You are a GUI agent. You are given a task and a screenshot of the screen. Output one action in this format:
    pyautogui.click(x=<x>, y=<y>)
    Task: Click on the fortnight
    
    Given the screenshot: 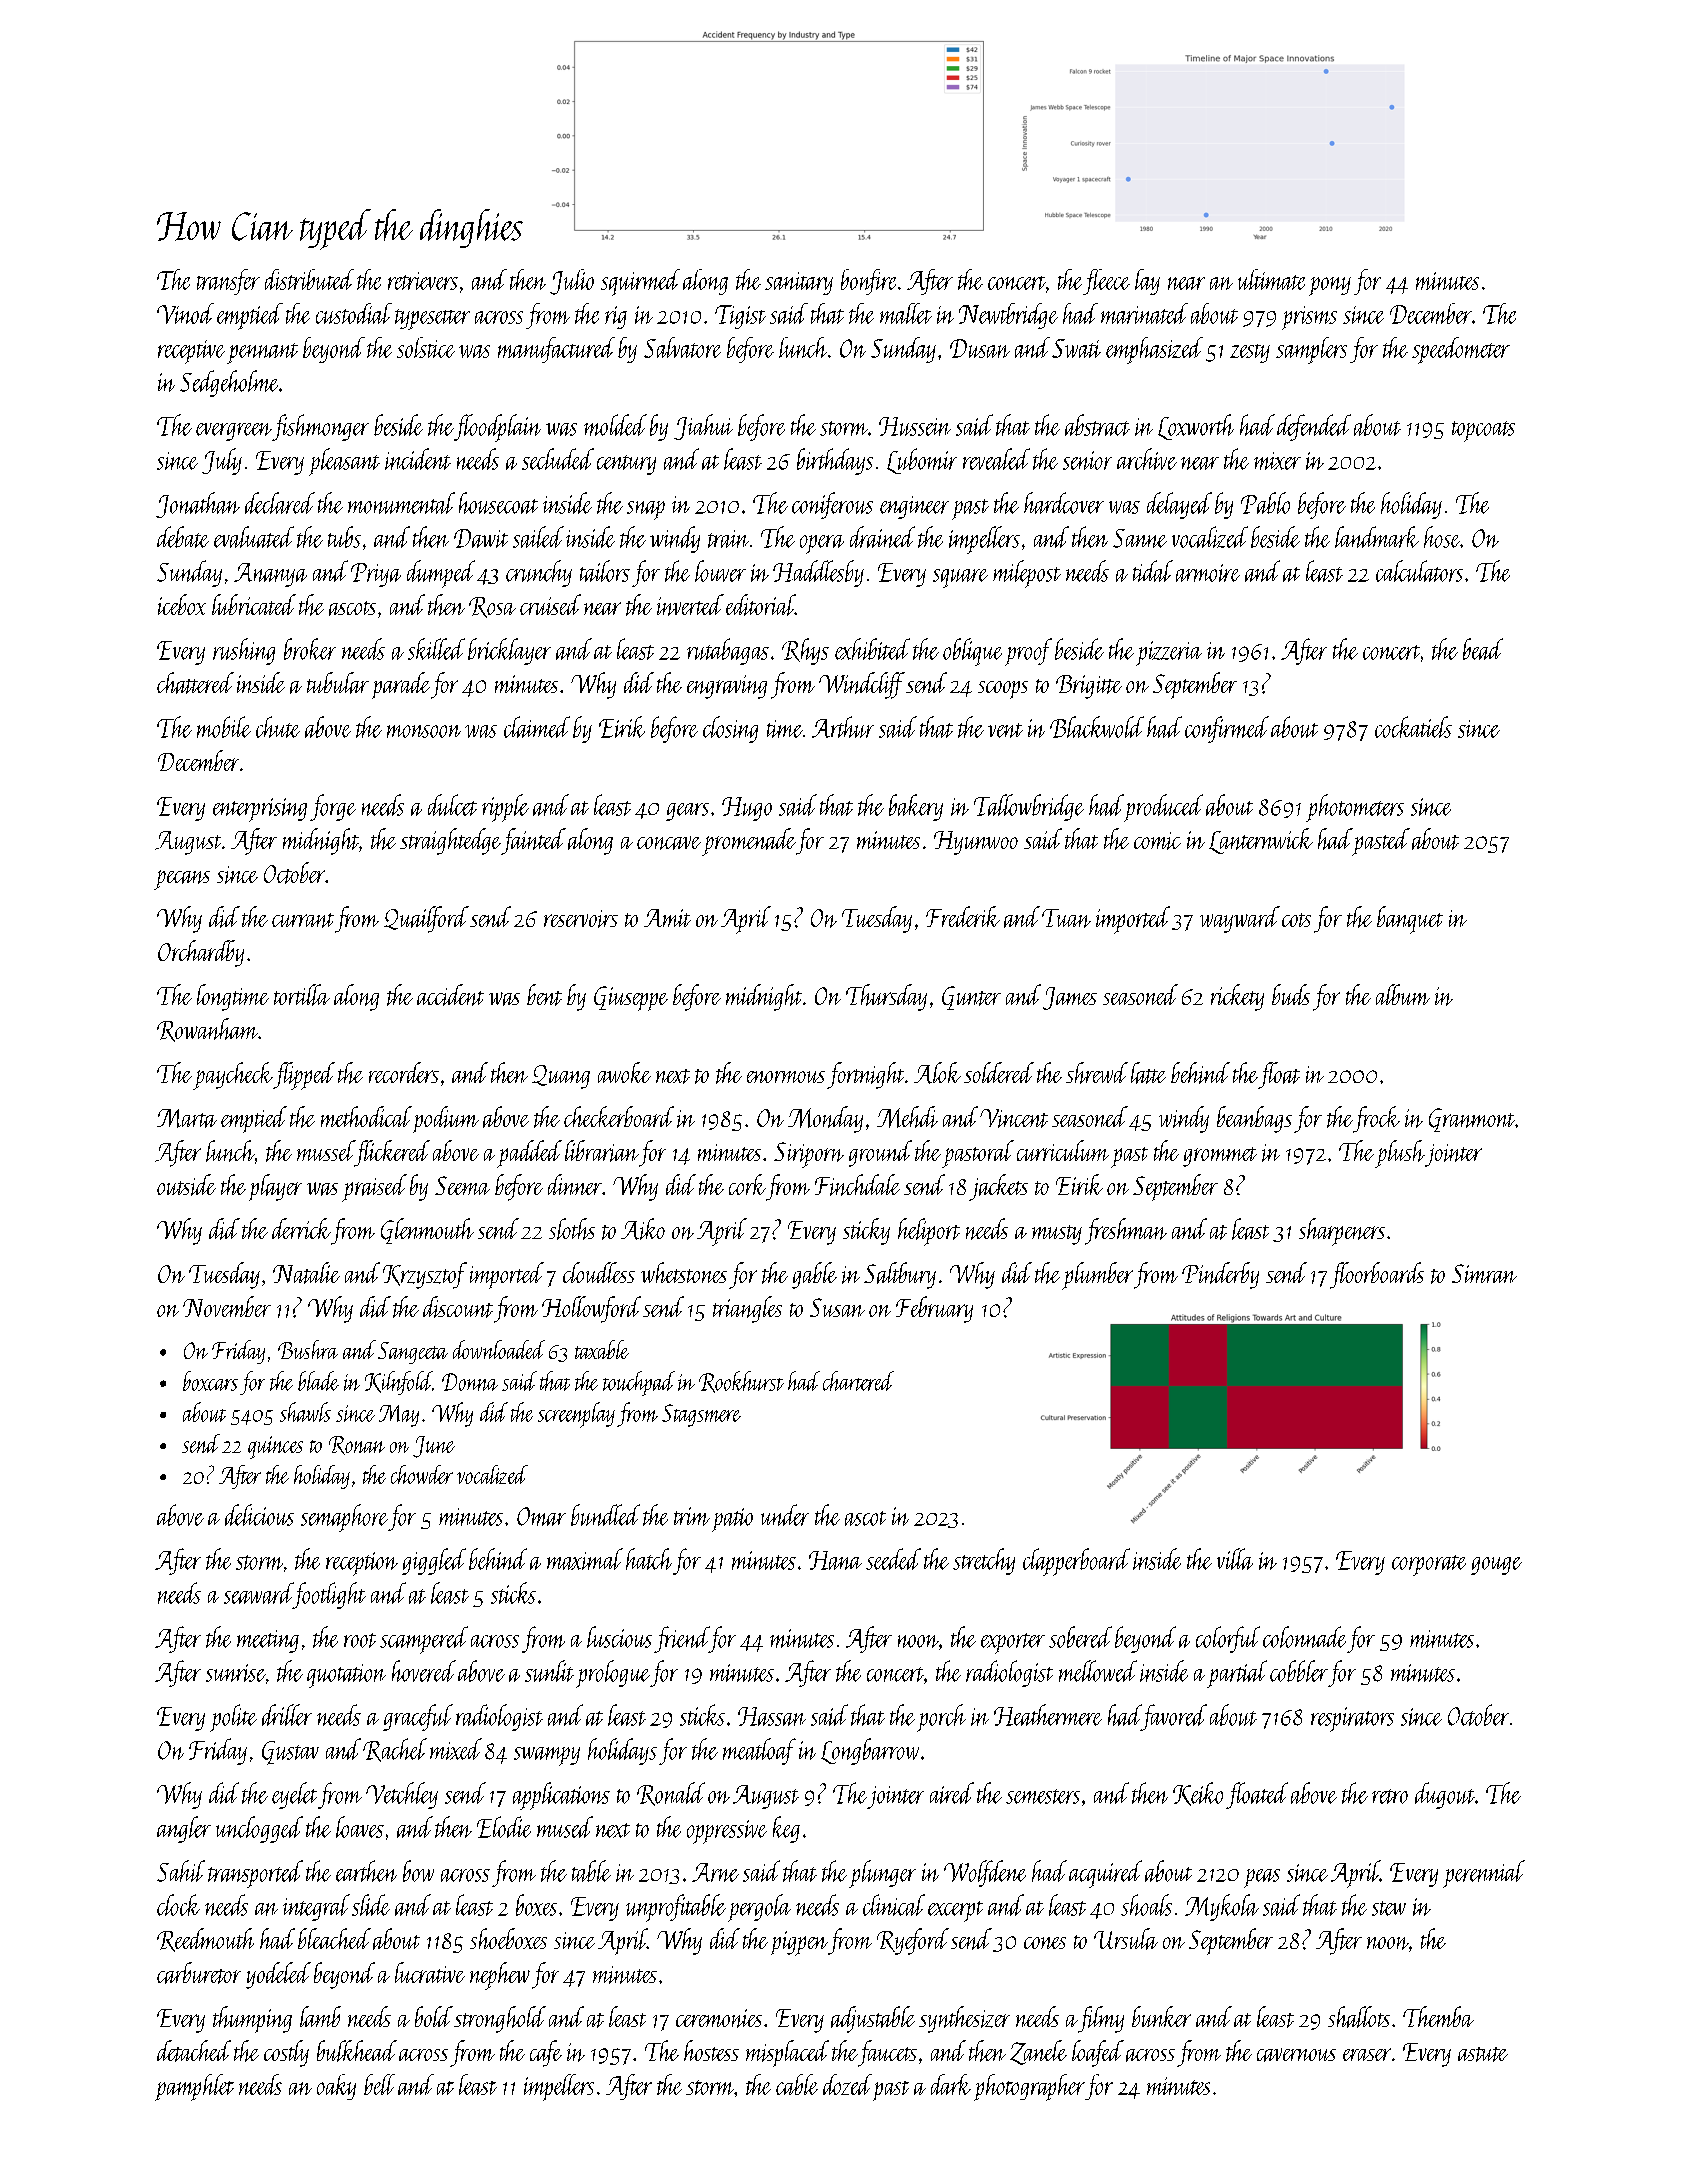 What is the action you would take?
    pyautogui.click(x=865, y=1075)
